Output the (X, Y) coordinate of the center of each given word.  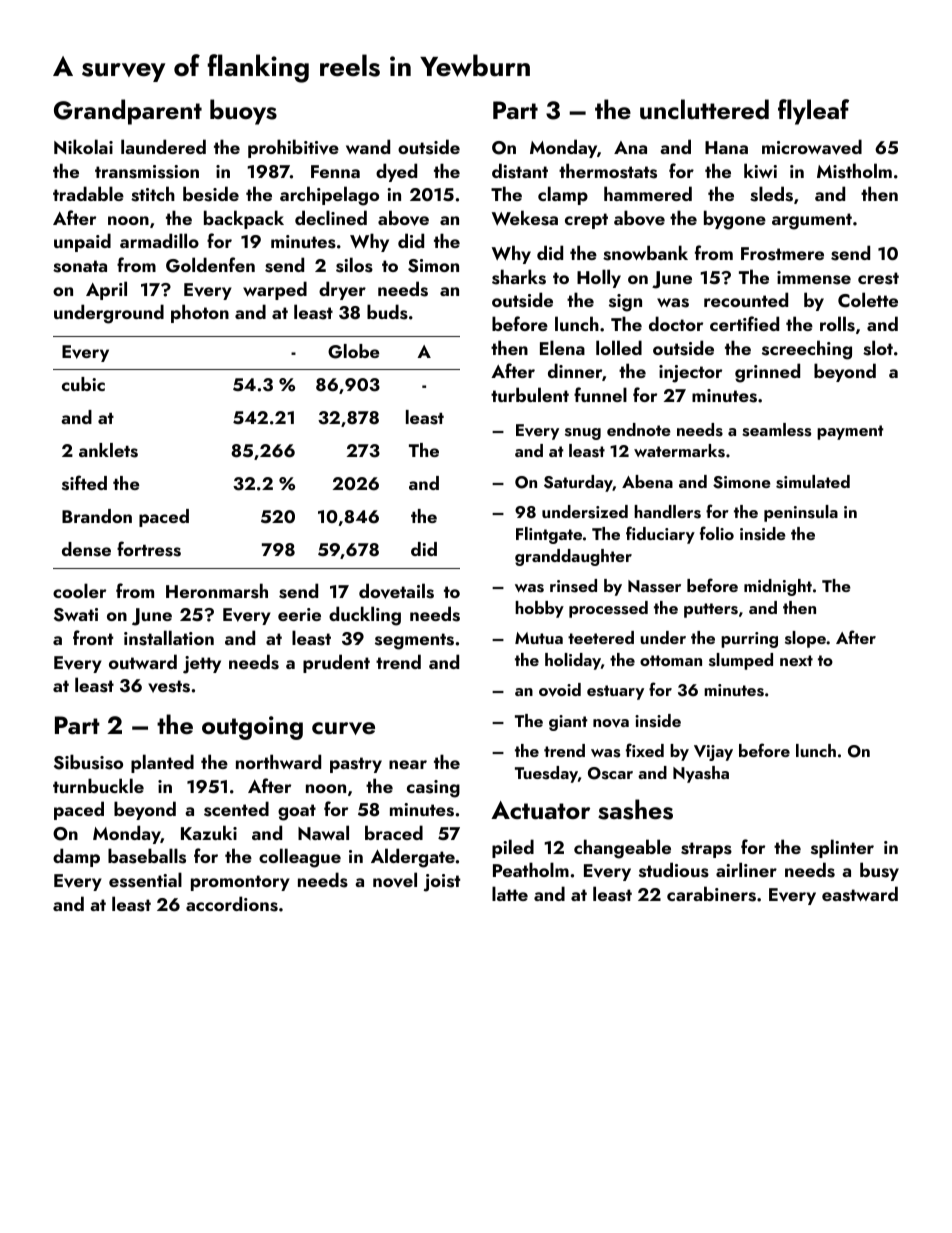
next (796, 660)
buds (387, 312)
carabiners (711, 894)
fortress (149, 549)
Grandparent (128, 112)
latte (510, 893)
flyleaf (813, 112)
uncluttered (704, 109)
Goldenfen (210, 265)
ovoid (560, 690)
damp (76, 857)
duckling (365, 616)
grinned (767, 373)
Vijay (713, 753)
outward (143, 661)
